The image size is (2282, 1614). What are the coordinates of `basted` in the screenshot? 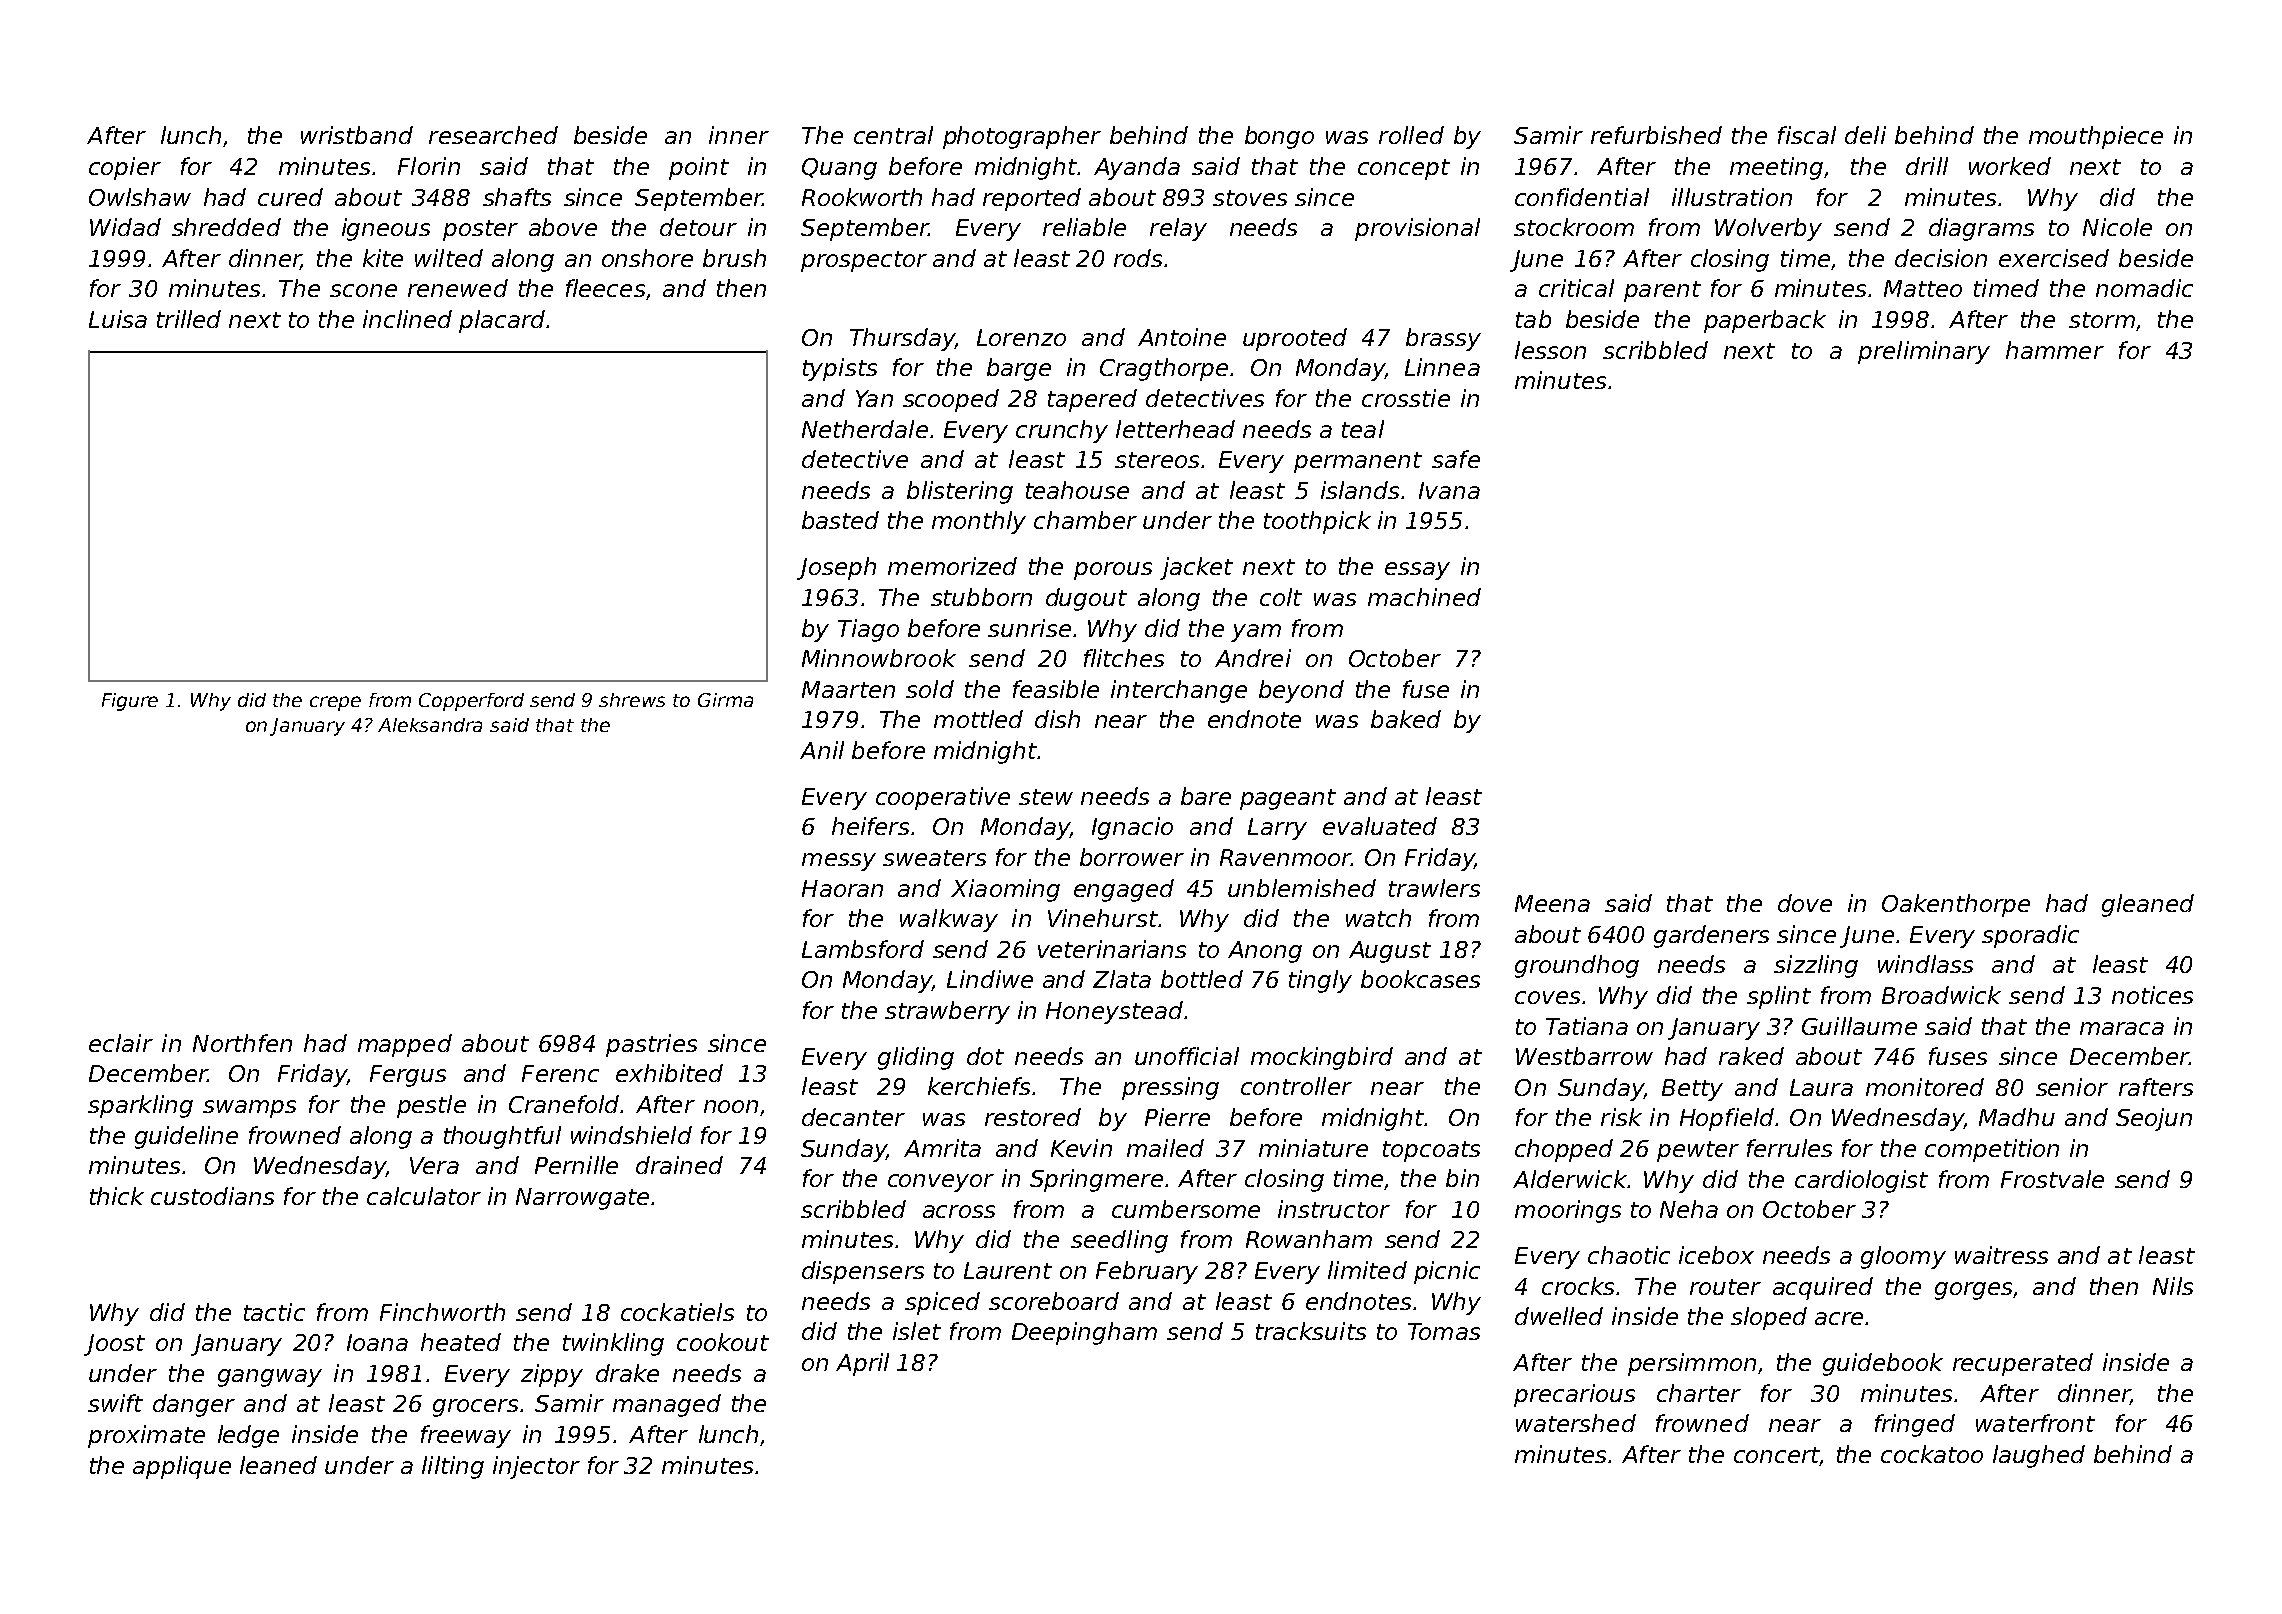 It's located at (840, 520).
